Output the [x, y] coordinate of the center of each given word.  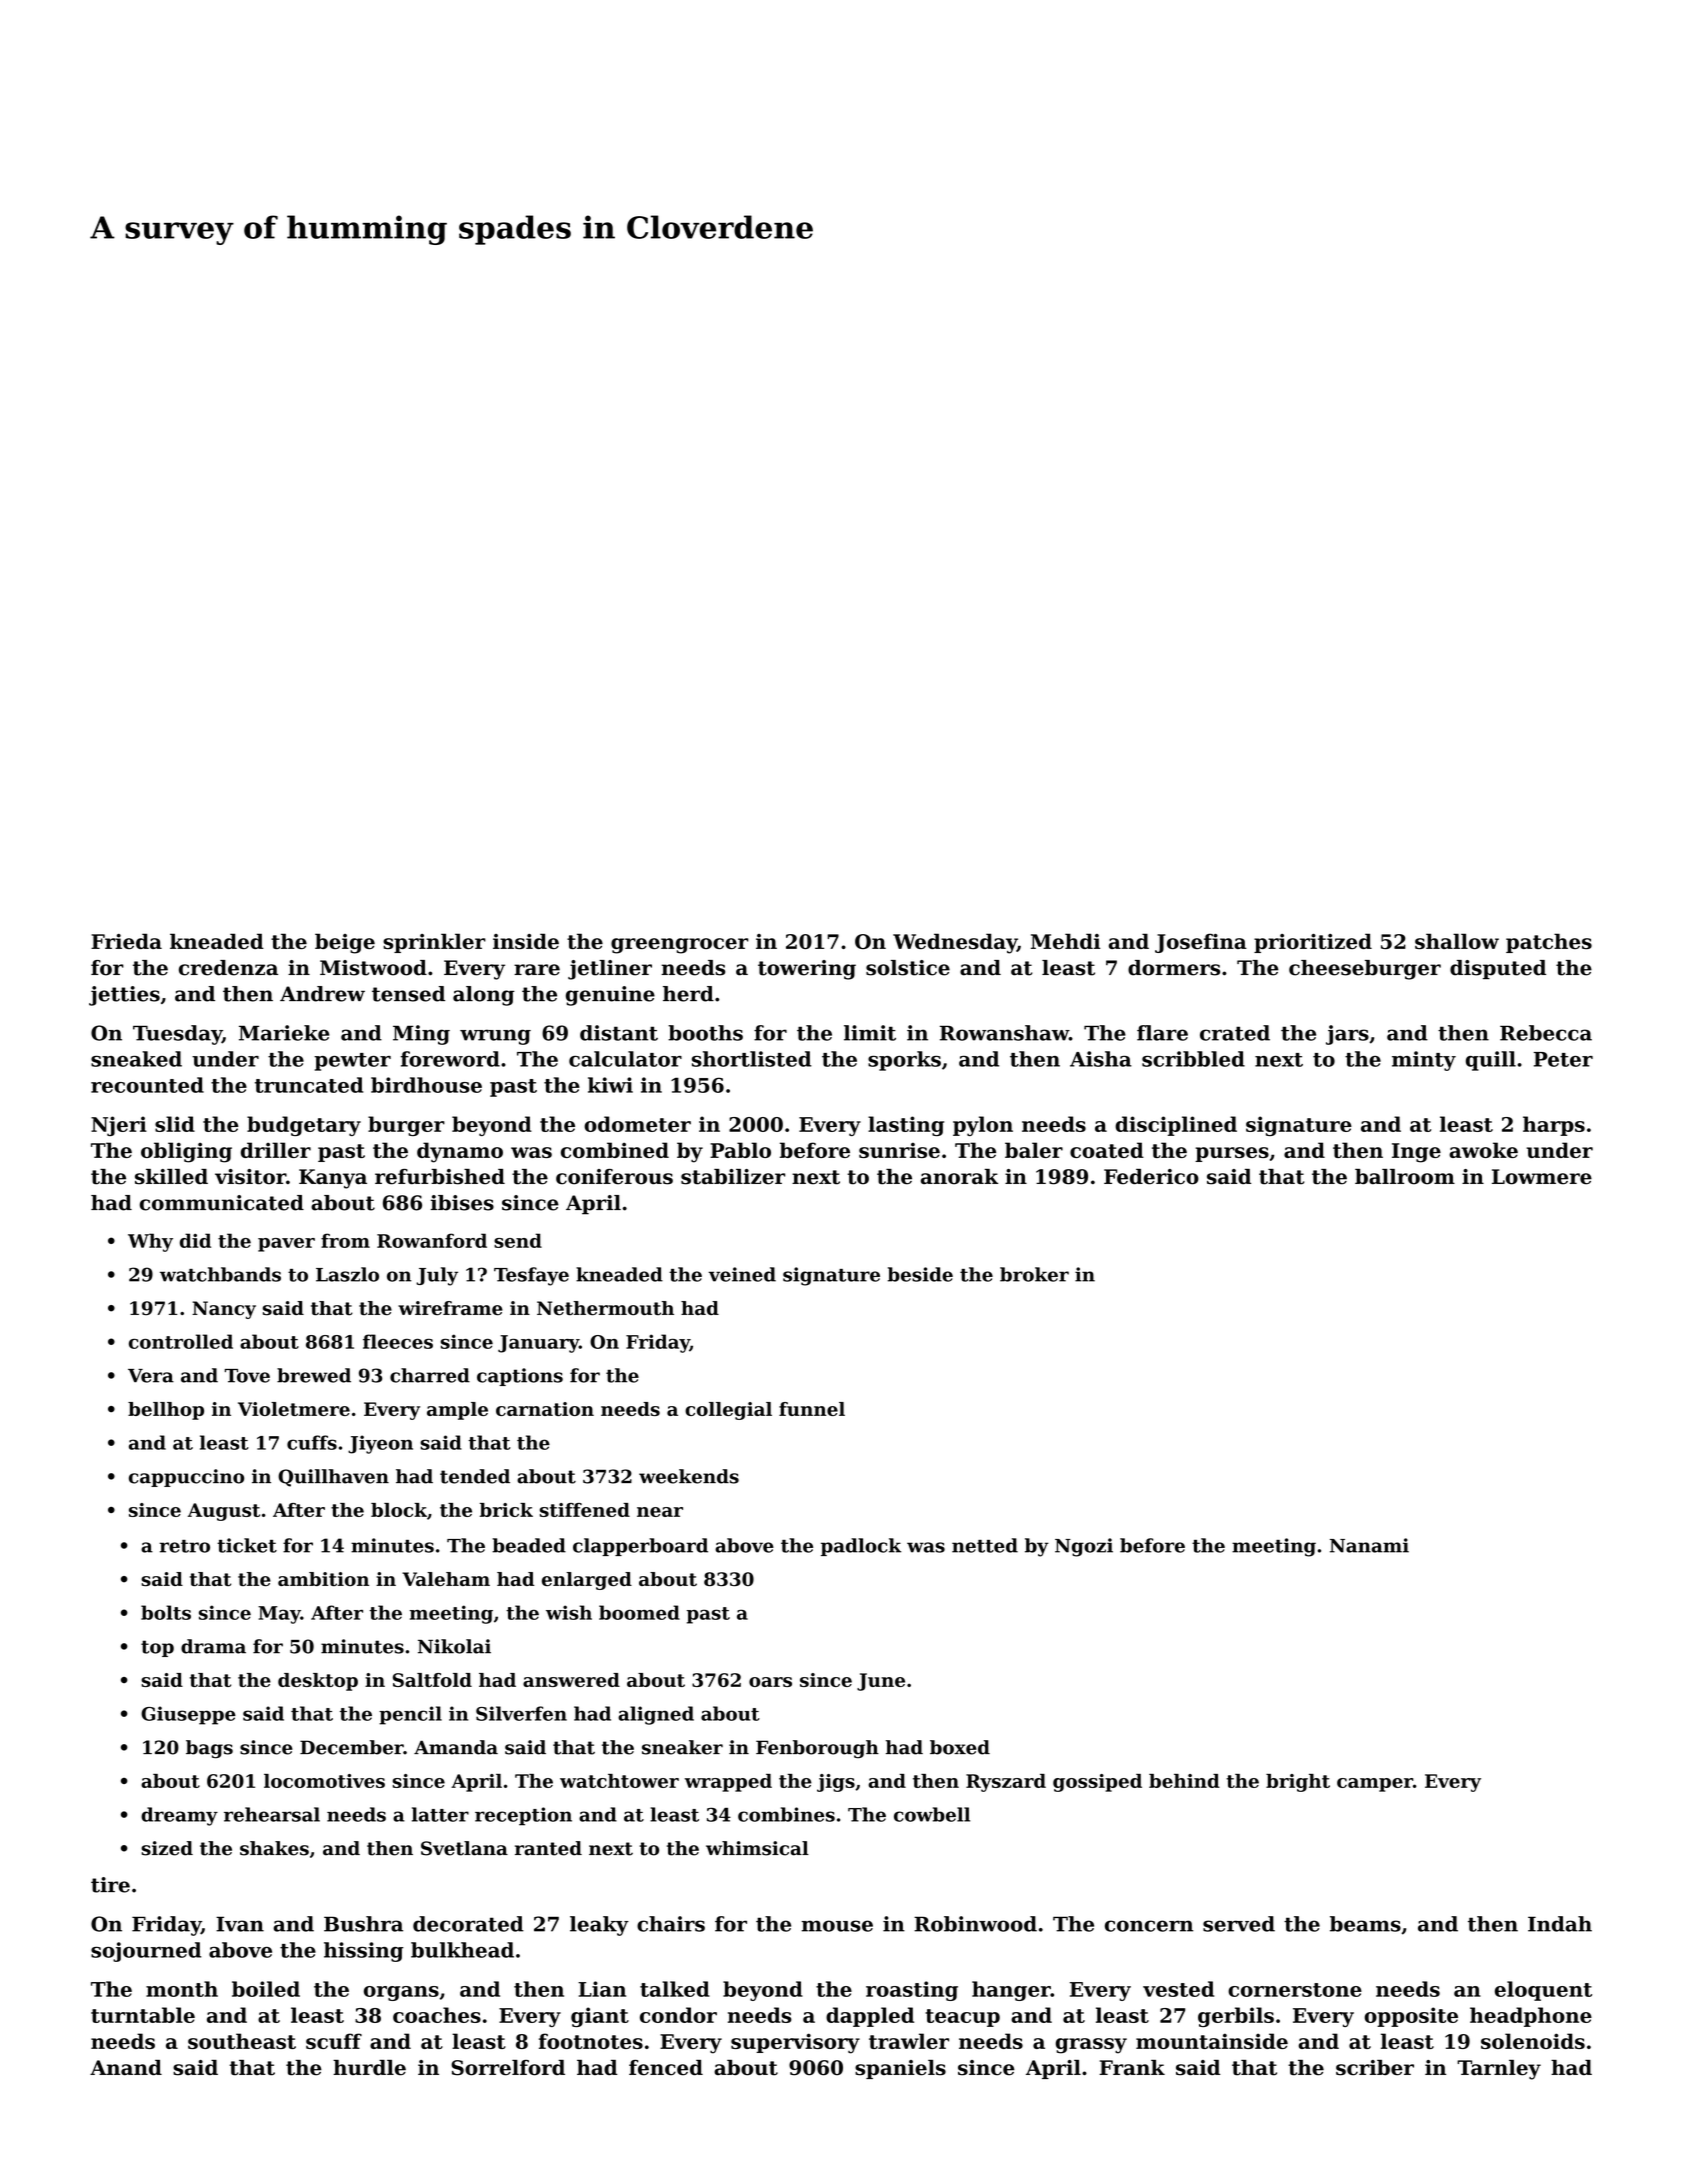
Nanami [1369, 1545]
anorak [959, 1177]
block [399, 1510]
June [881, 1682]
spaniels [900, 2069]
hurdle [369, 2068]
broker [1034, 1274]
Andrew [322, 994]
